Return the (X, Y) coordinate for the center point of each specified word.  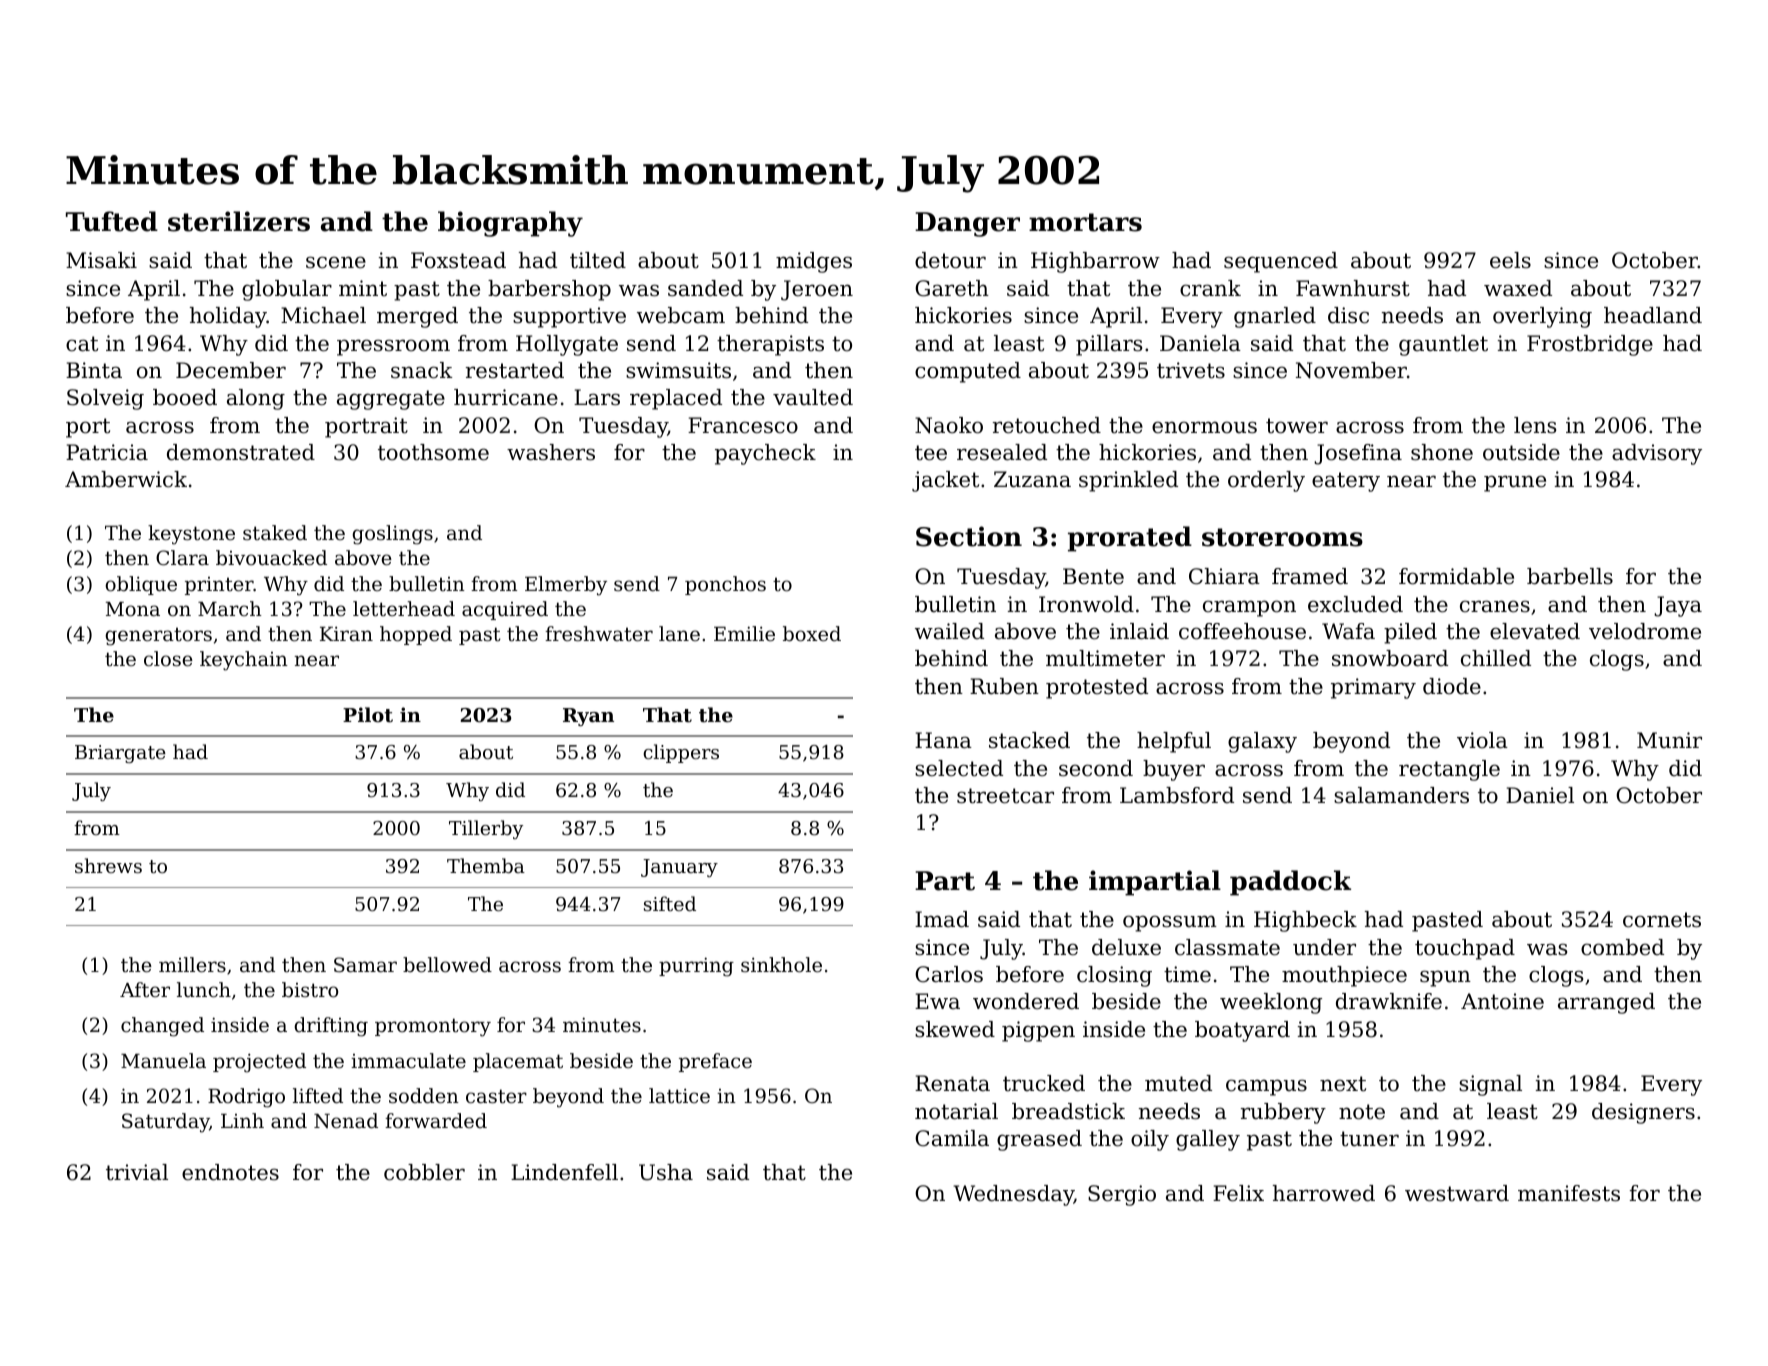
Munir (1669, 740)
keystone (191, 535)
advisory (1657, 454)
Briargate (120, 754)
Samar (365, 965)
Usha (666, 1172)
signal (1490, 1085)
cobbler (424, 1172)
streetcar (1005, 796)
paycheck (765, 454)
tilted (598, 260)
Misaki (101, 260)
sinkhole (781, 965)
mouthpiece (1344, 976)
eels (1510, 260)
